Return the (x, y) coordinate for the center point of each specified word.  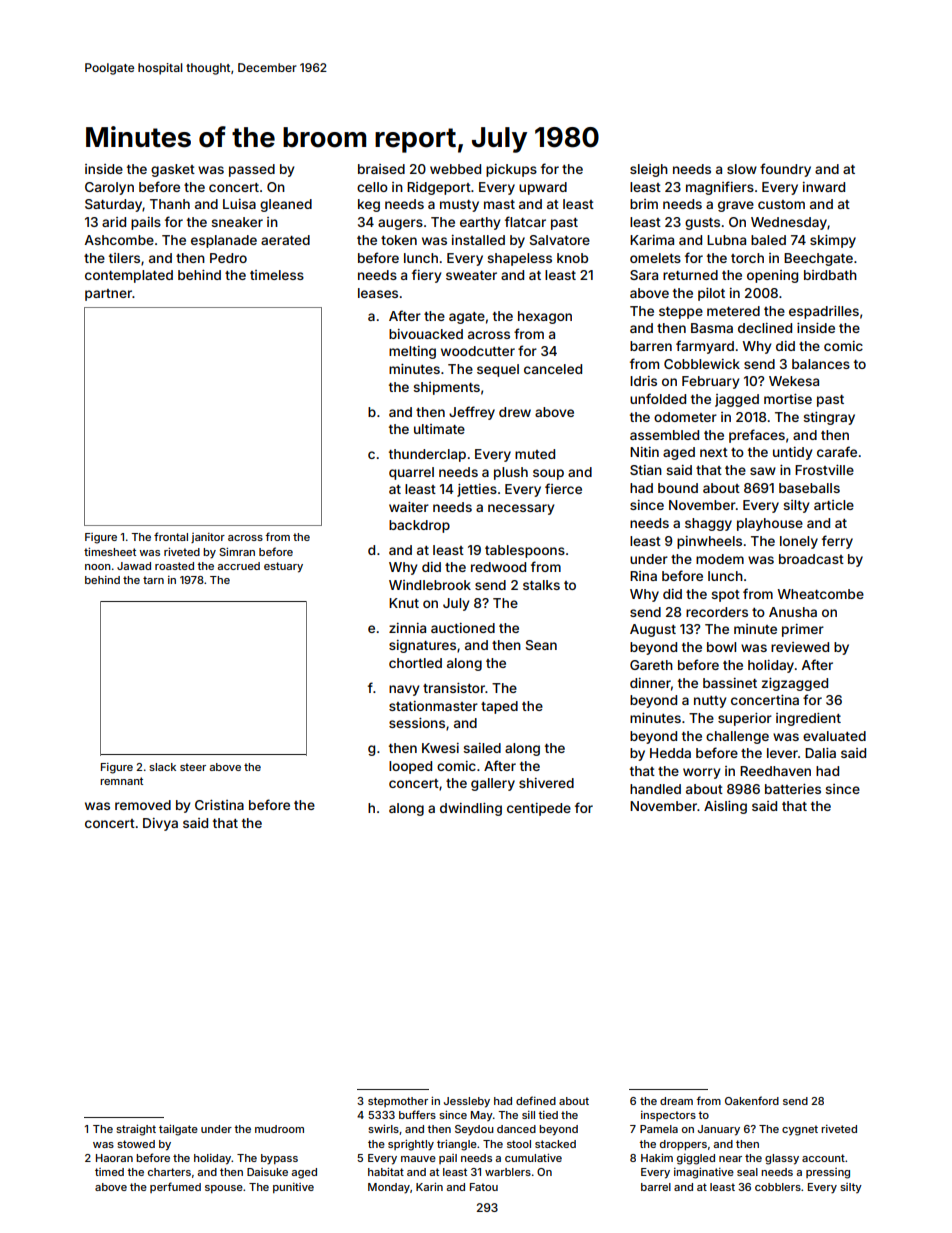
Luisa (239, 204)
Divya (160, 824)
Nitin (644, 452)
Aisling (725, 807)
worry (701, 773)
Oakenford (752, 1100)
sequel (498, 370)
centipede (539, 809)
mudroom (279, 1129)
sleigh (649, 170)
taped (499, 707)
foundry (785, 170)
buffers (417, 1114)
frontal (171, 536)
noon (98, 567)
